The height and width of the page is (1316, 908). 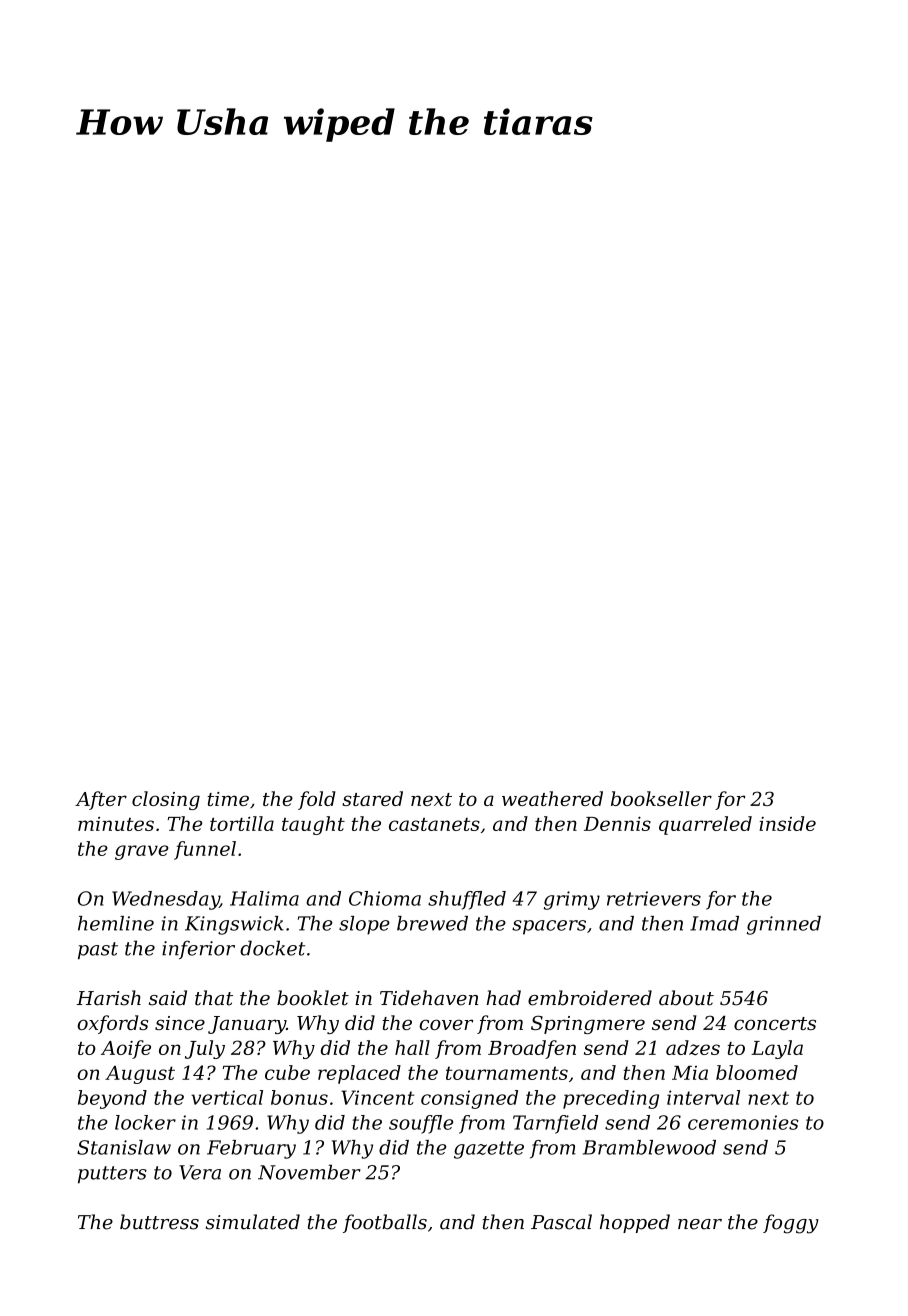 I want to click on simulated, so click(x=253, y=1222).
